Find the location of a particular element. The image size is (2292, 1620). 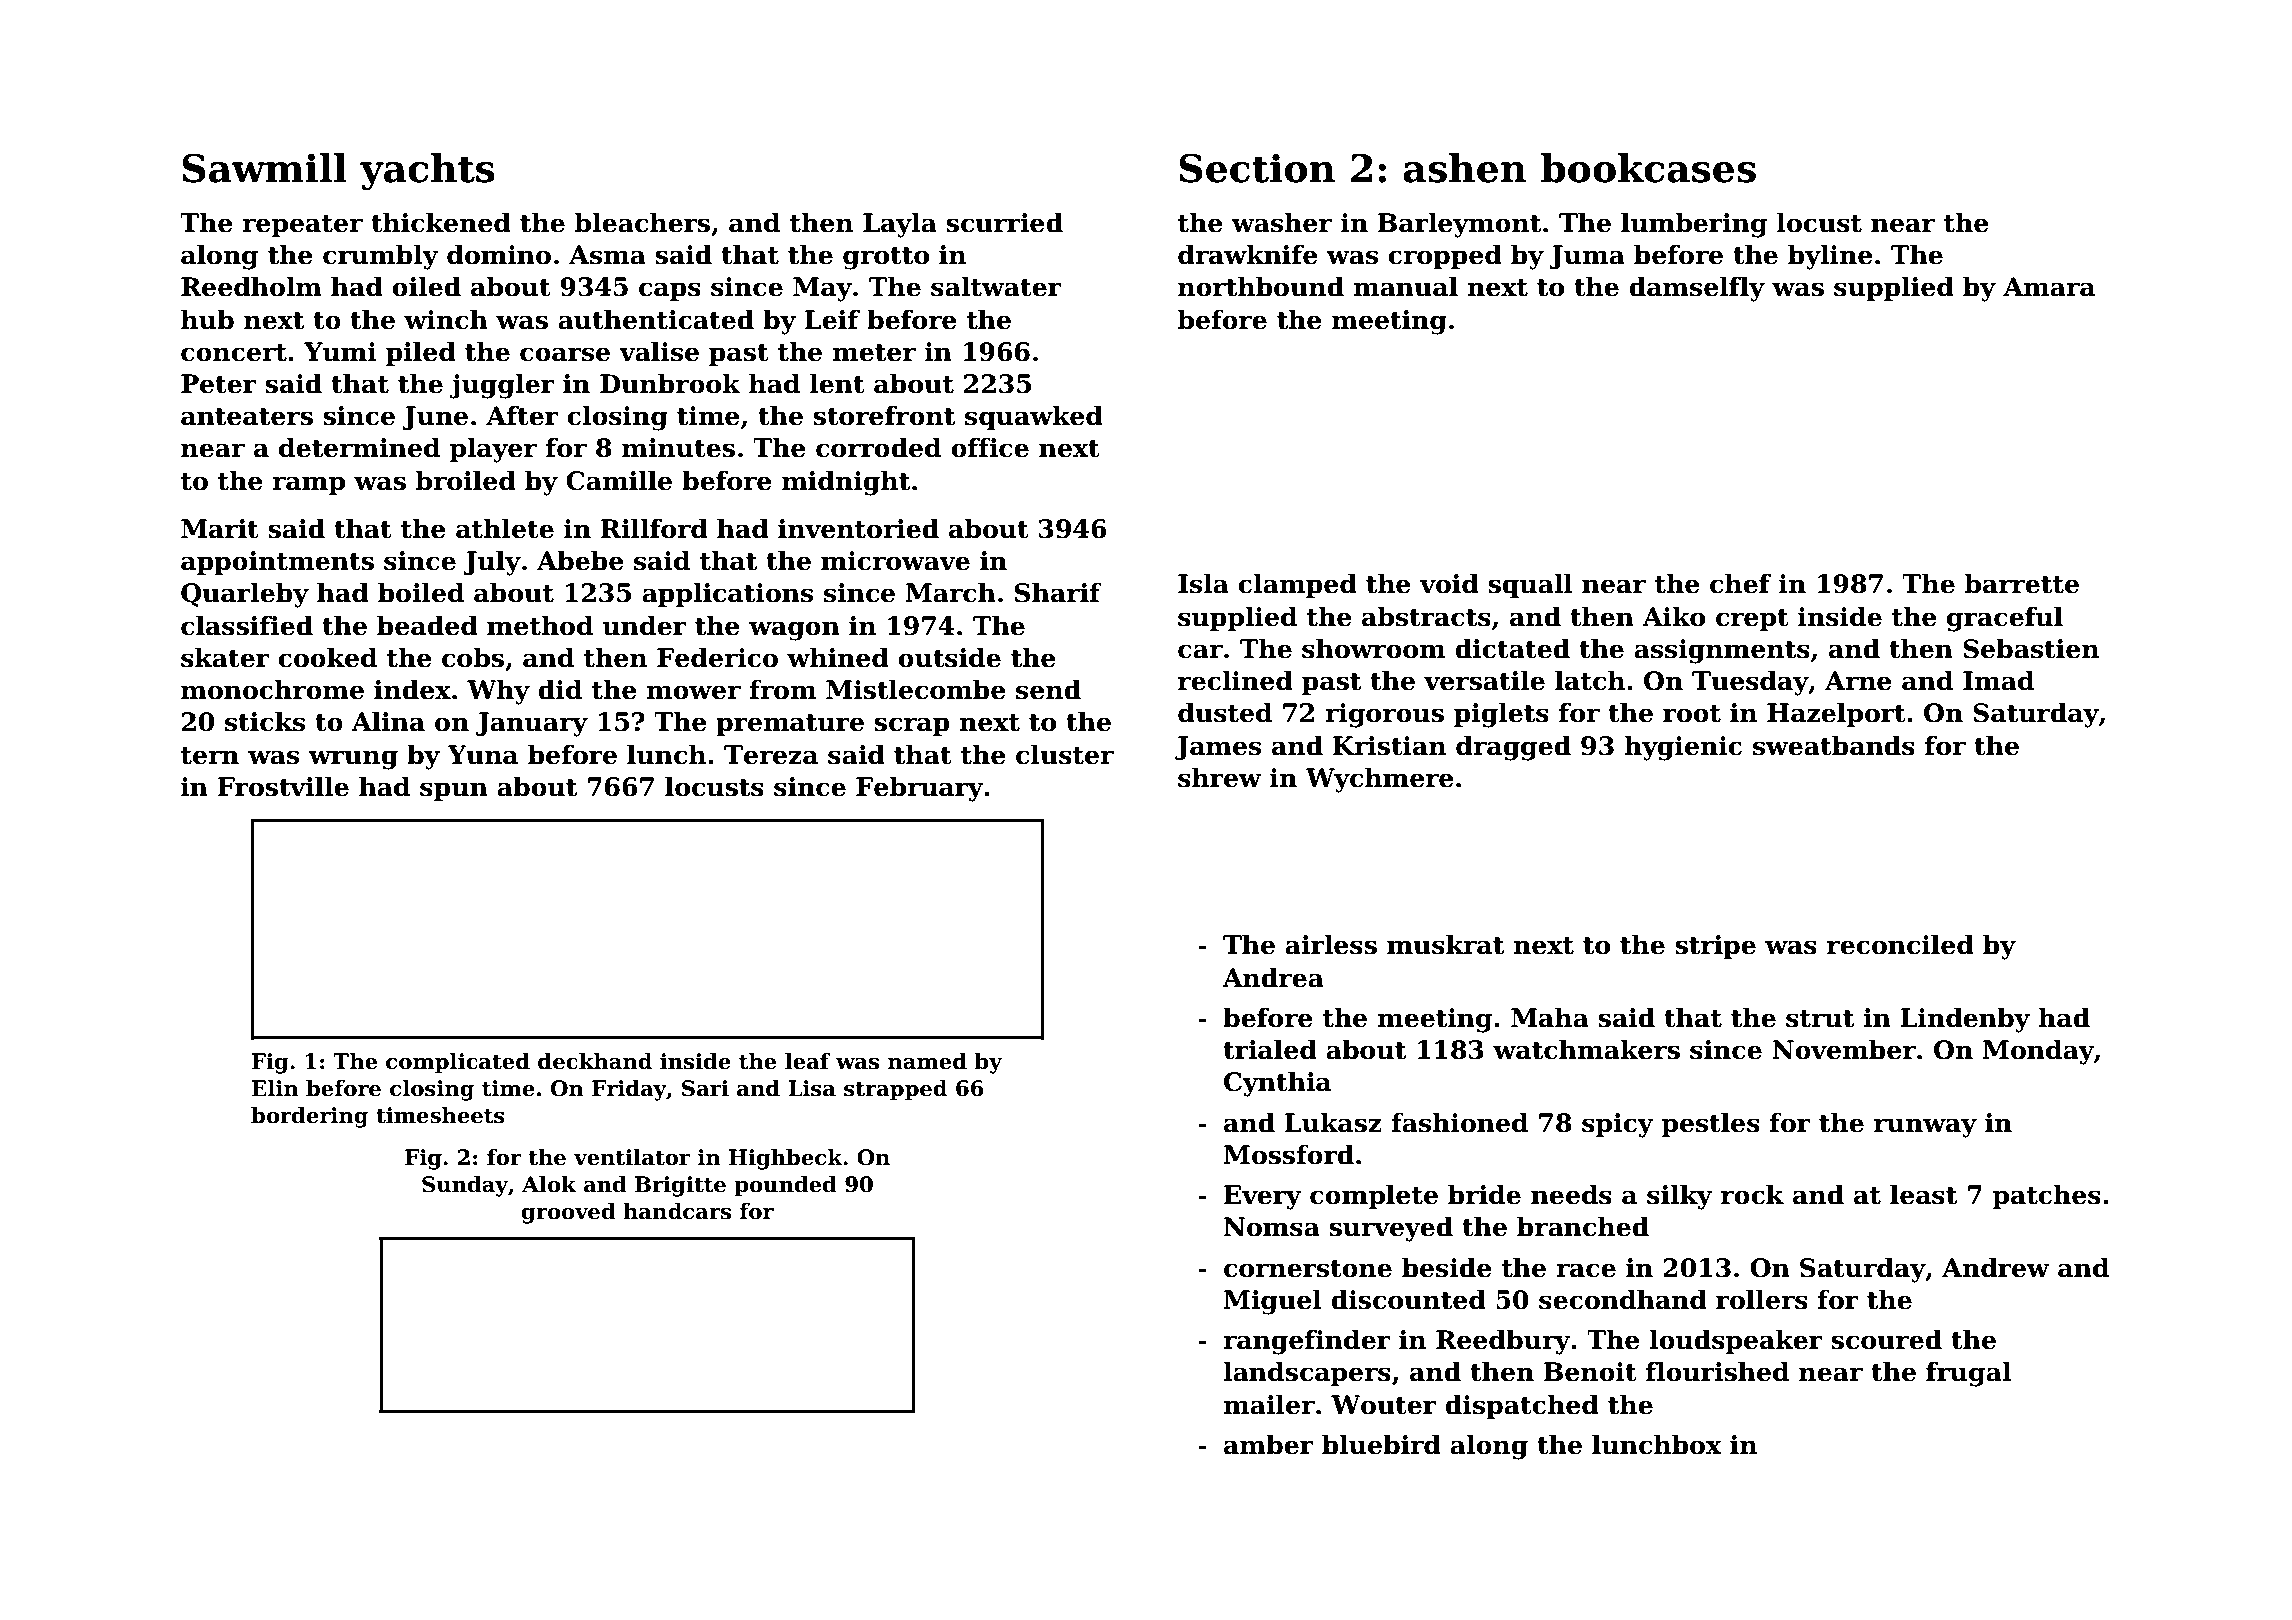

mailer is located at coordinates (1269, 1404).
